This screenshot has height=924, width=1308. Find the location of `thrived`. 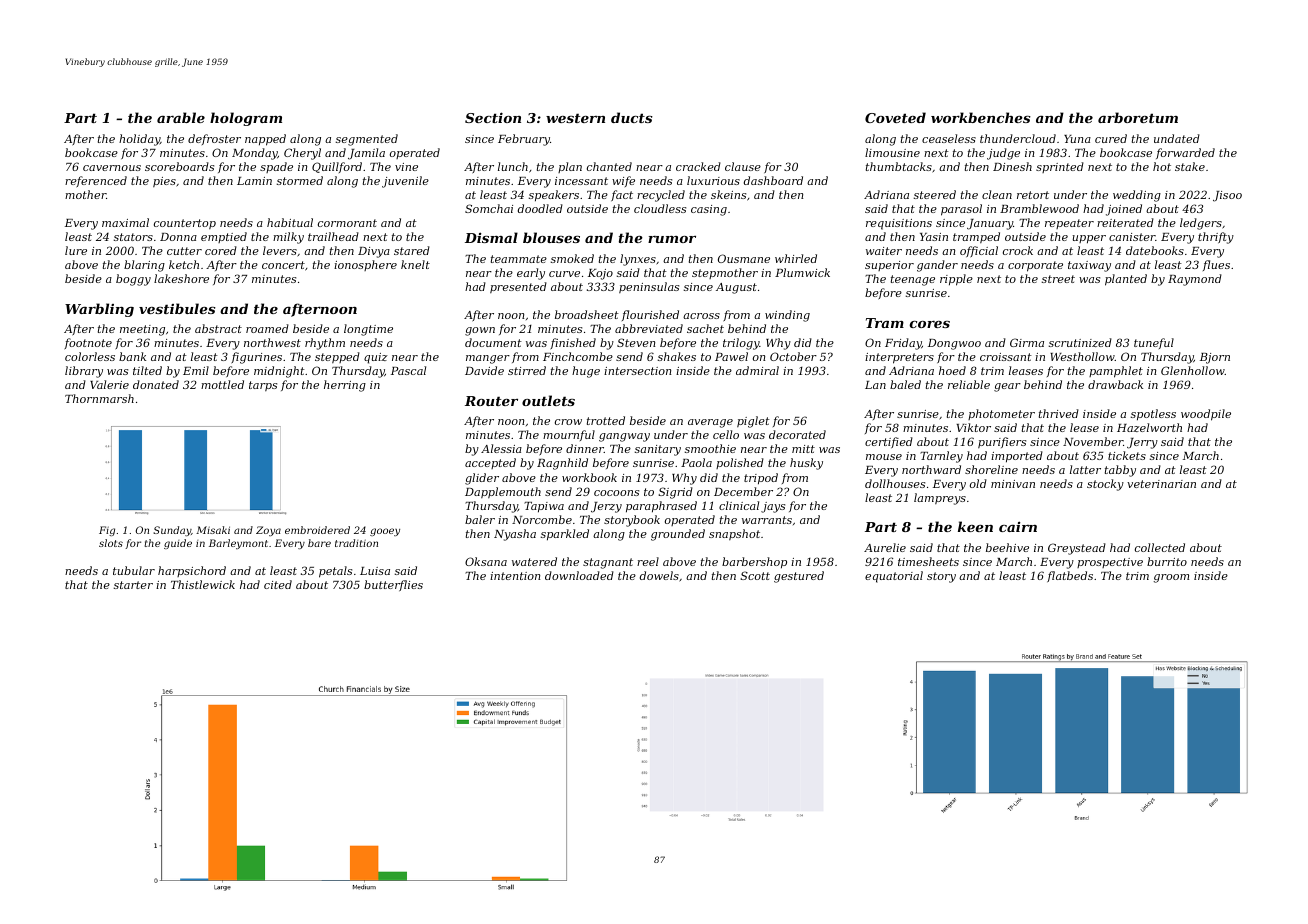

thrived is located at coordinates (1059, 413).
